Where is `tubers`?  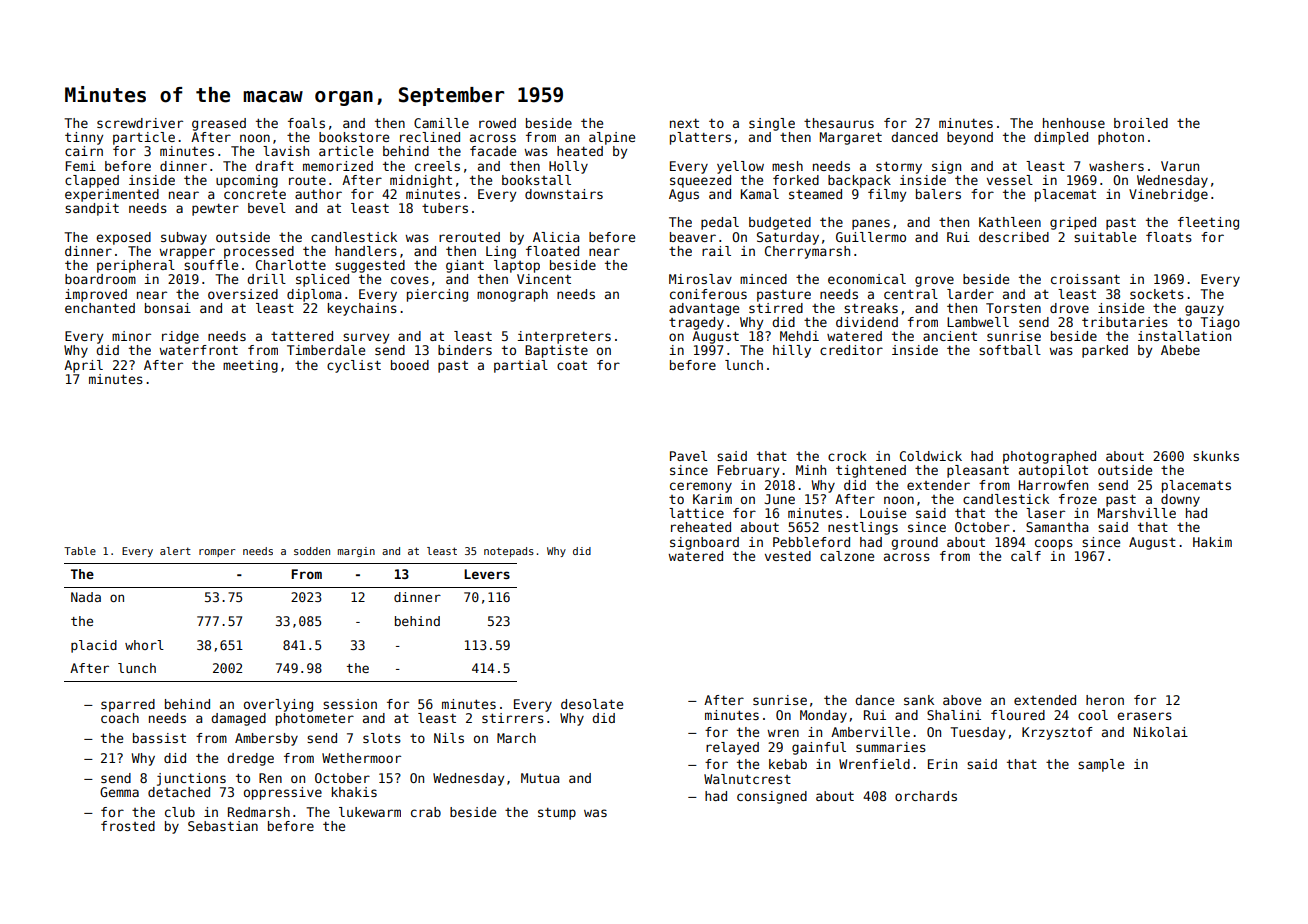 tubers is located at coordinates (445, 208).
